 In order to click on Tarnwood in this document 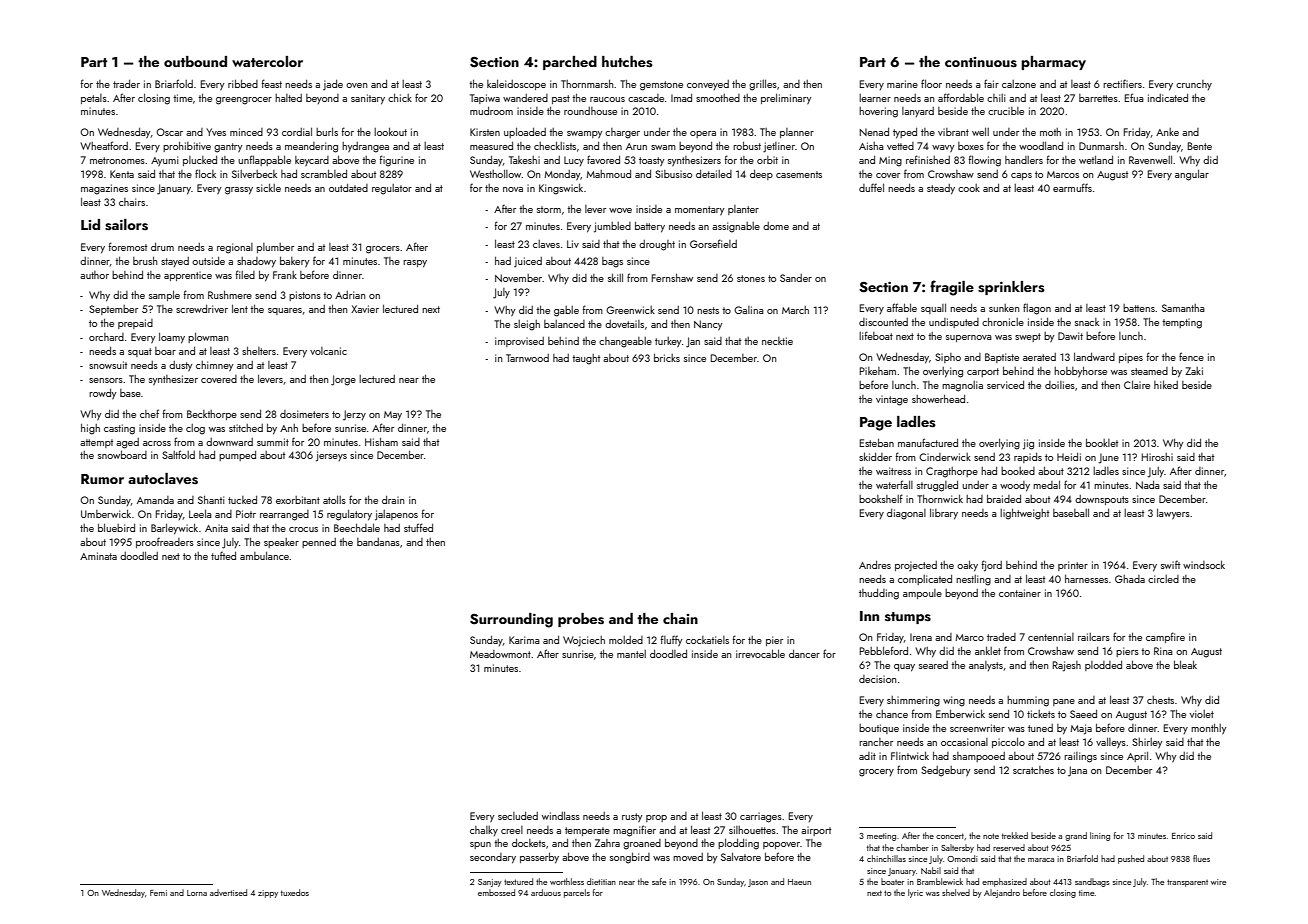, I will do `click(527, 358)`.
